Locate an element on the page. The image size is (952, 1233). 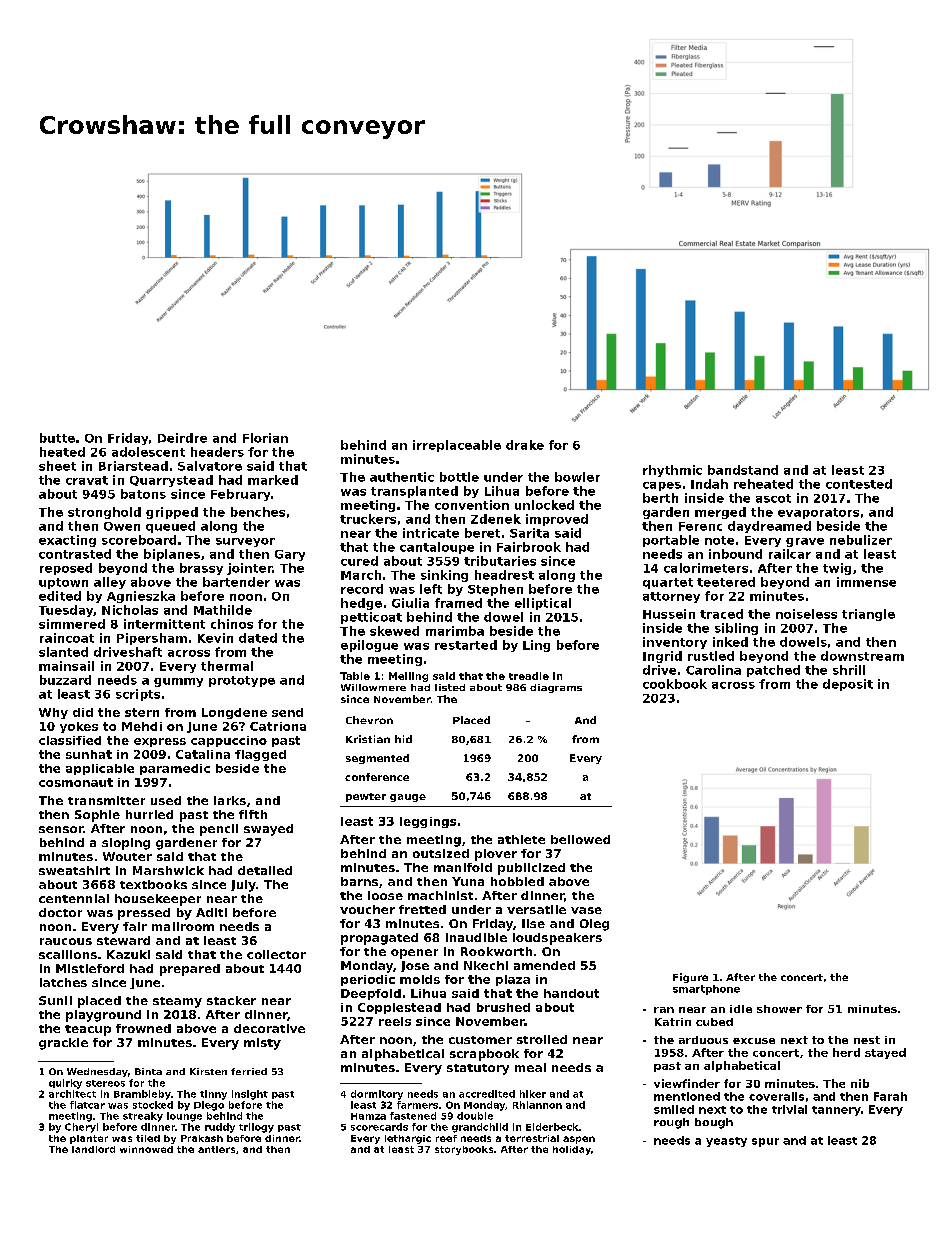
Stephen is located at coordinates (495, 590).
